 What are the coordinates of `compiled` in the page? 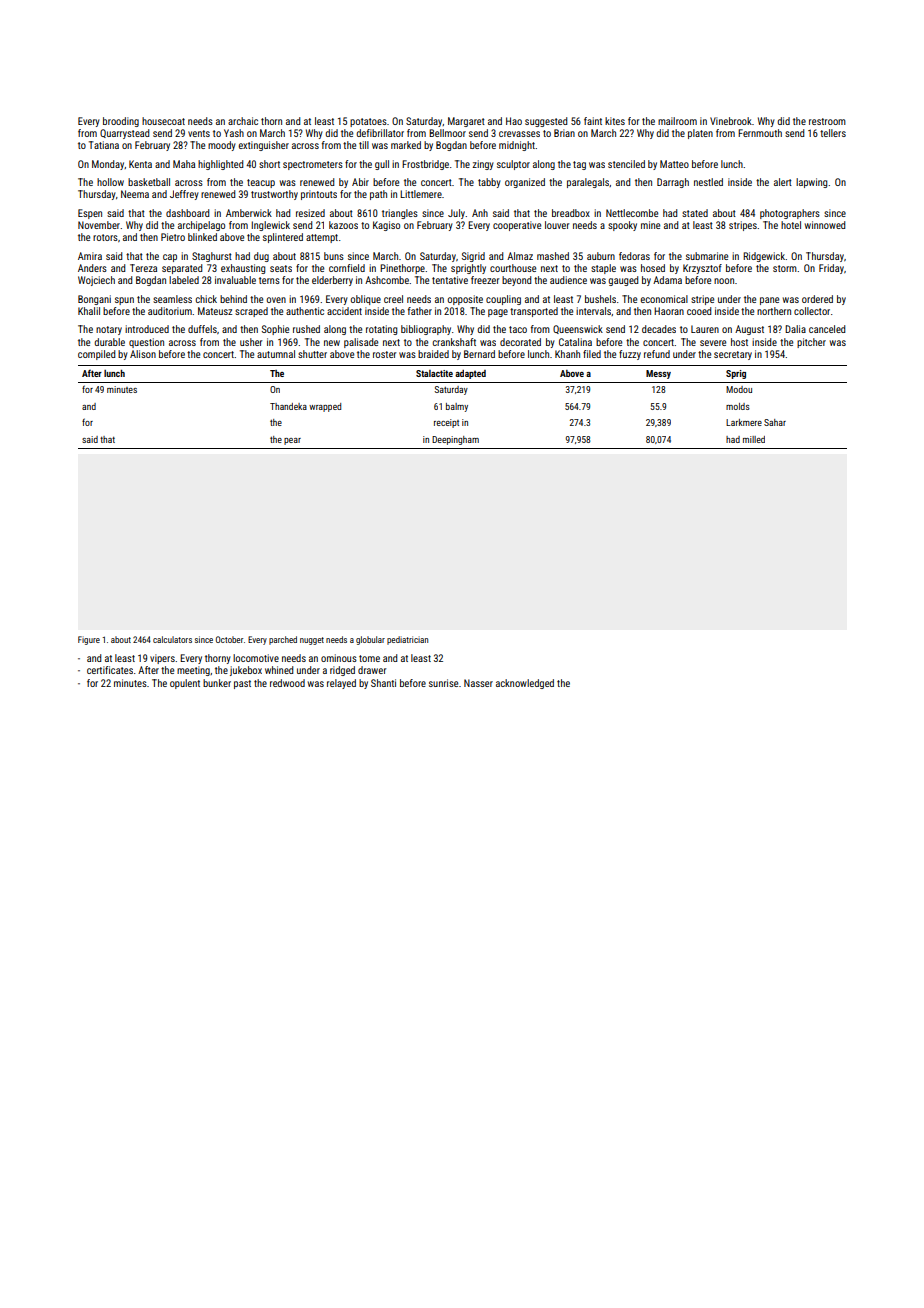 It's located at (96, 355).
